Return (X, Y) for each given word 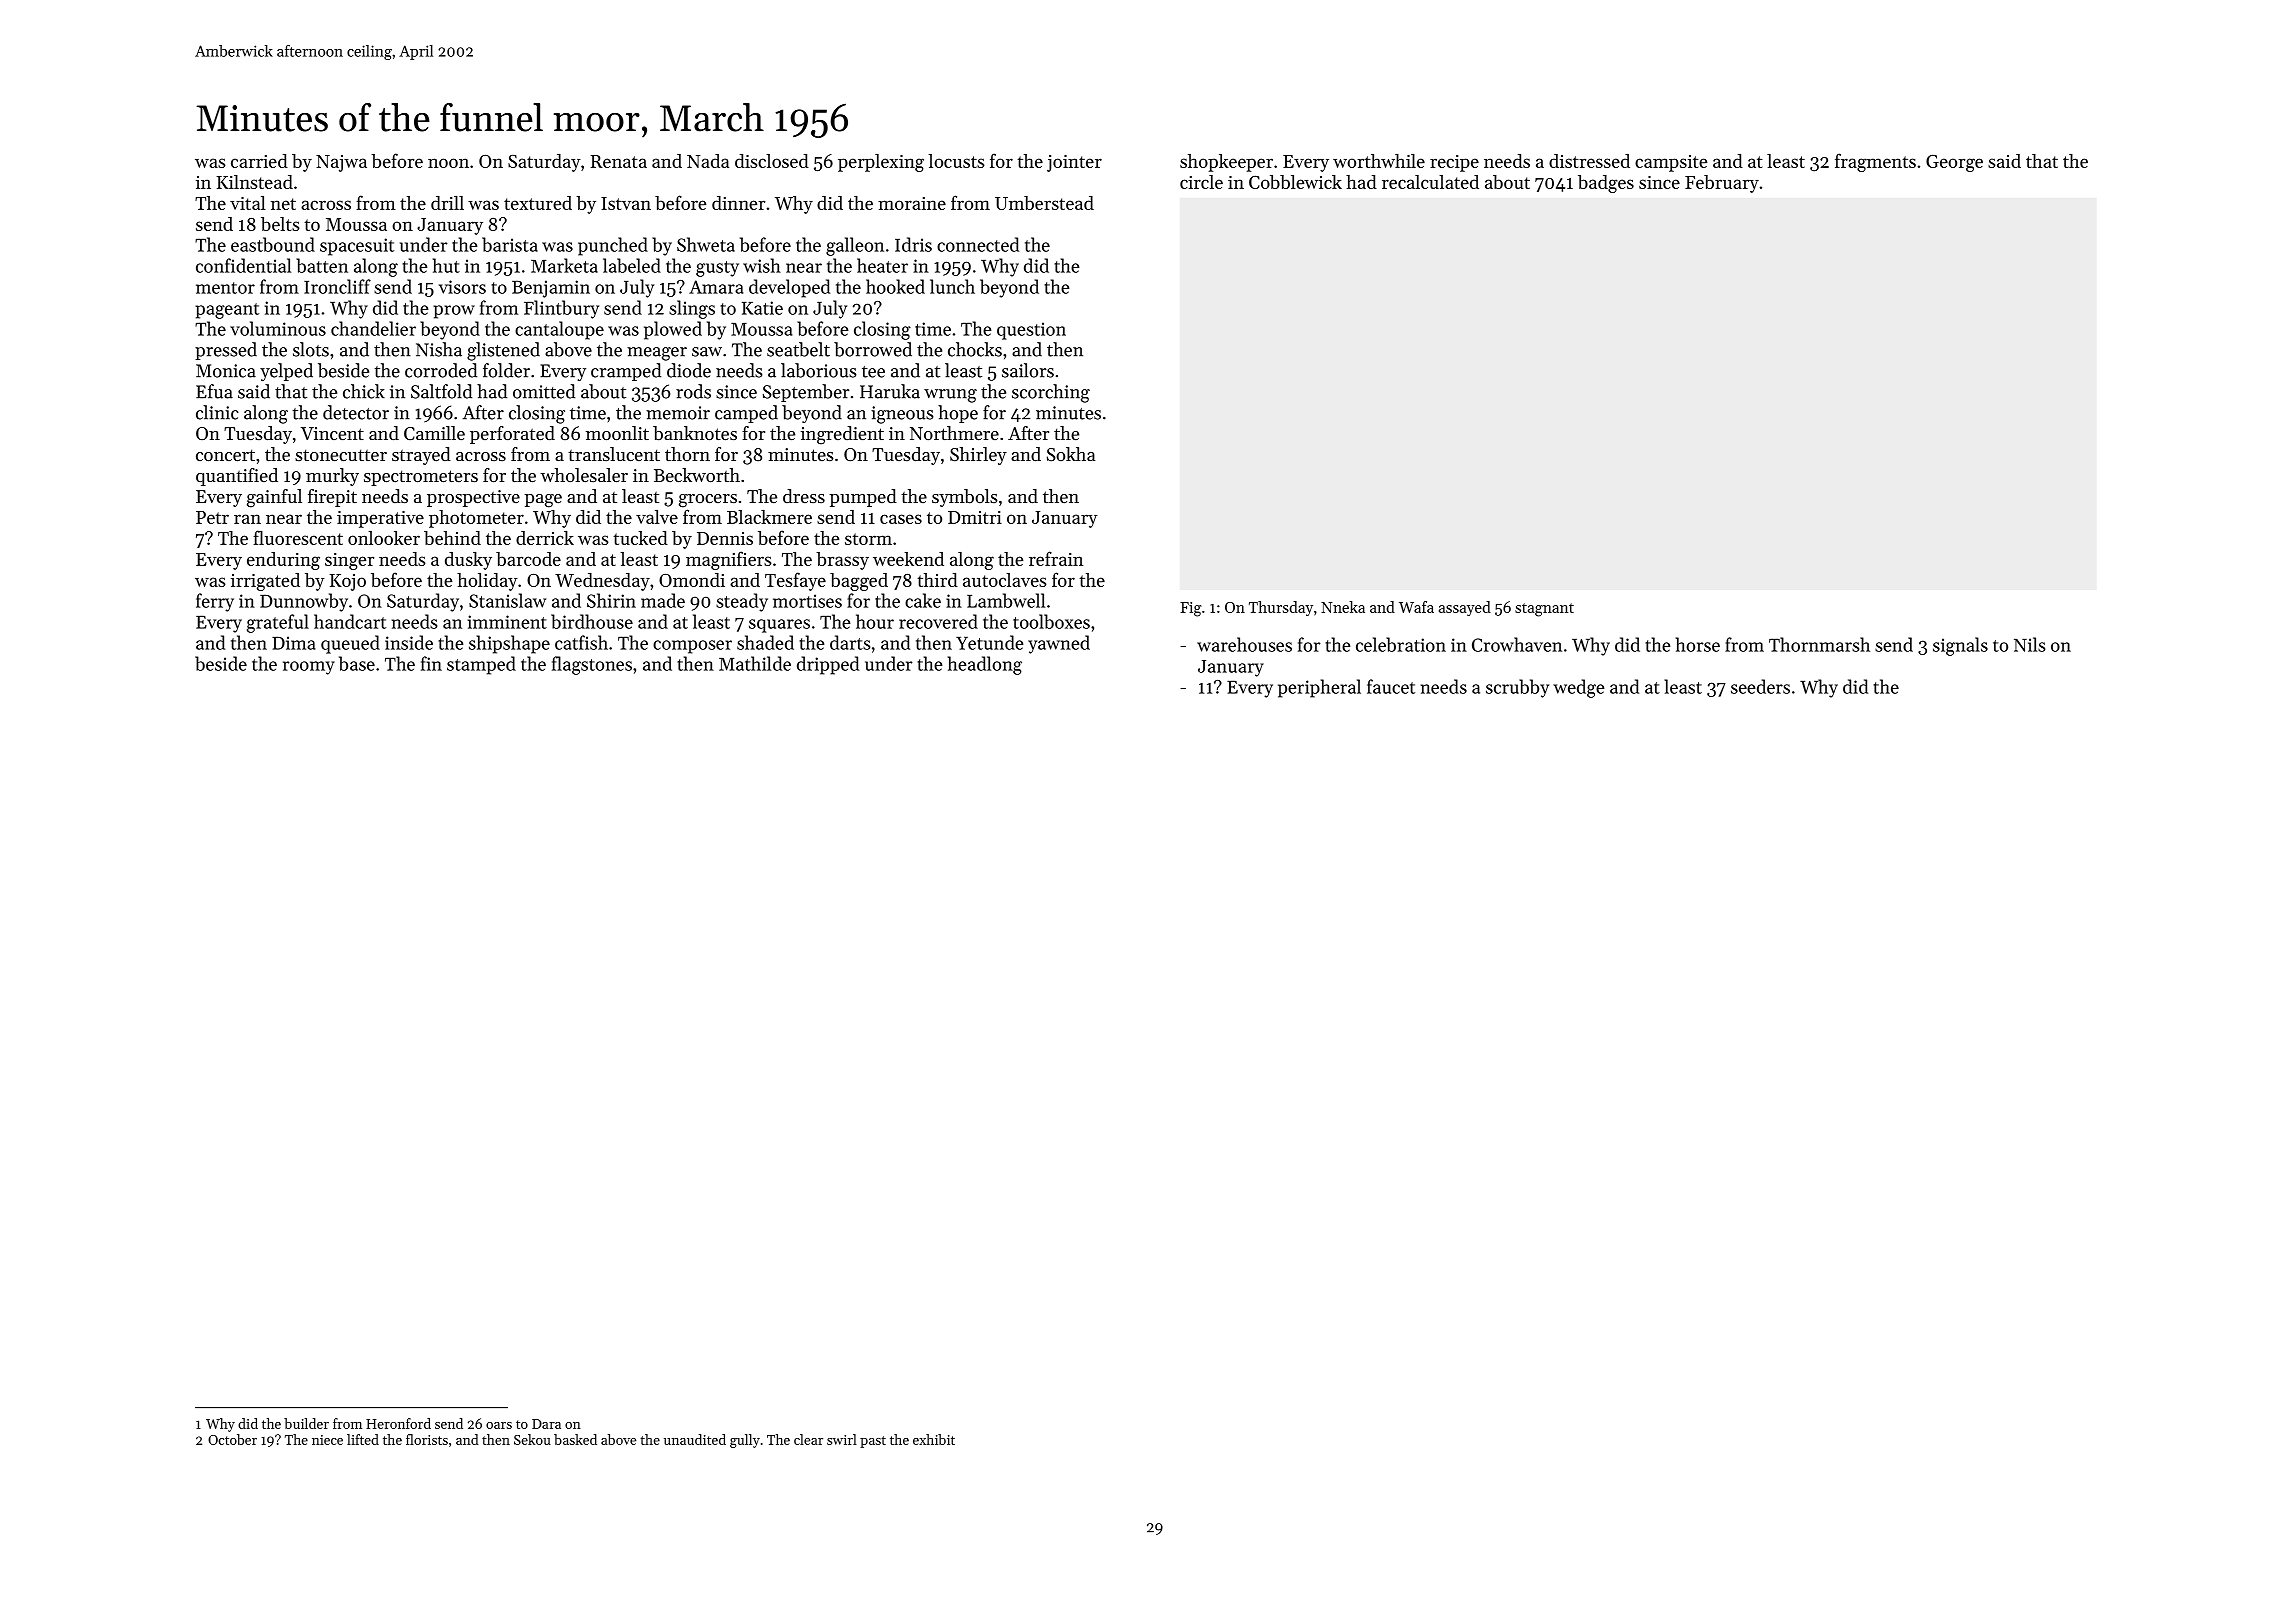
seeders (1760, 686)
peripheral (1319, 688)
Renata (619, 161)
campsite (1671, 163)
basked (575, 1439)
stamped (481, 665)
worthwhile (1379, 161)
